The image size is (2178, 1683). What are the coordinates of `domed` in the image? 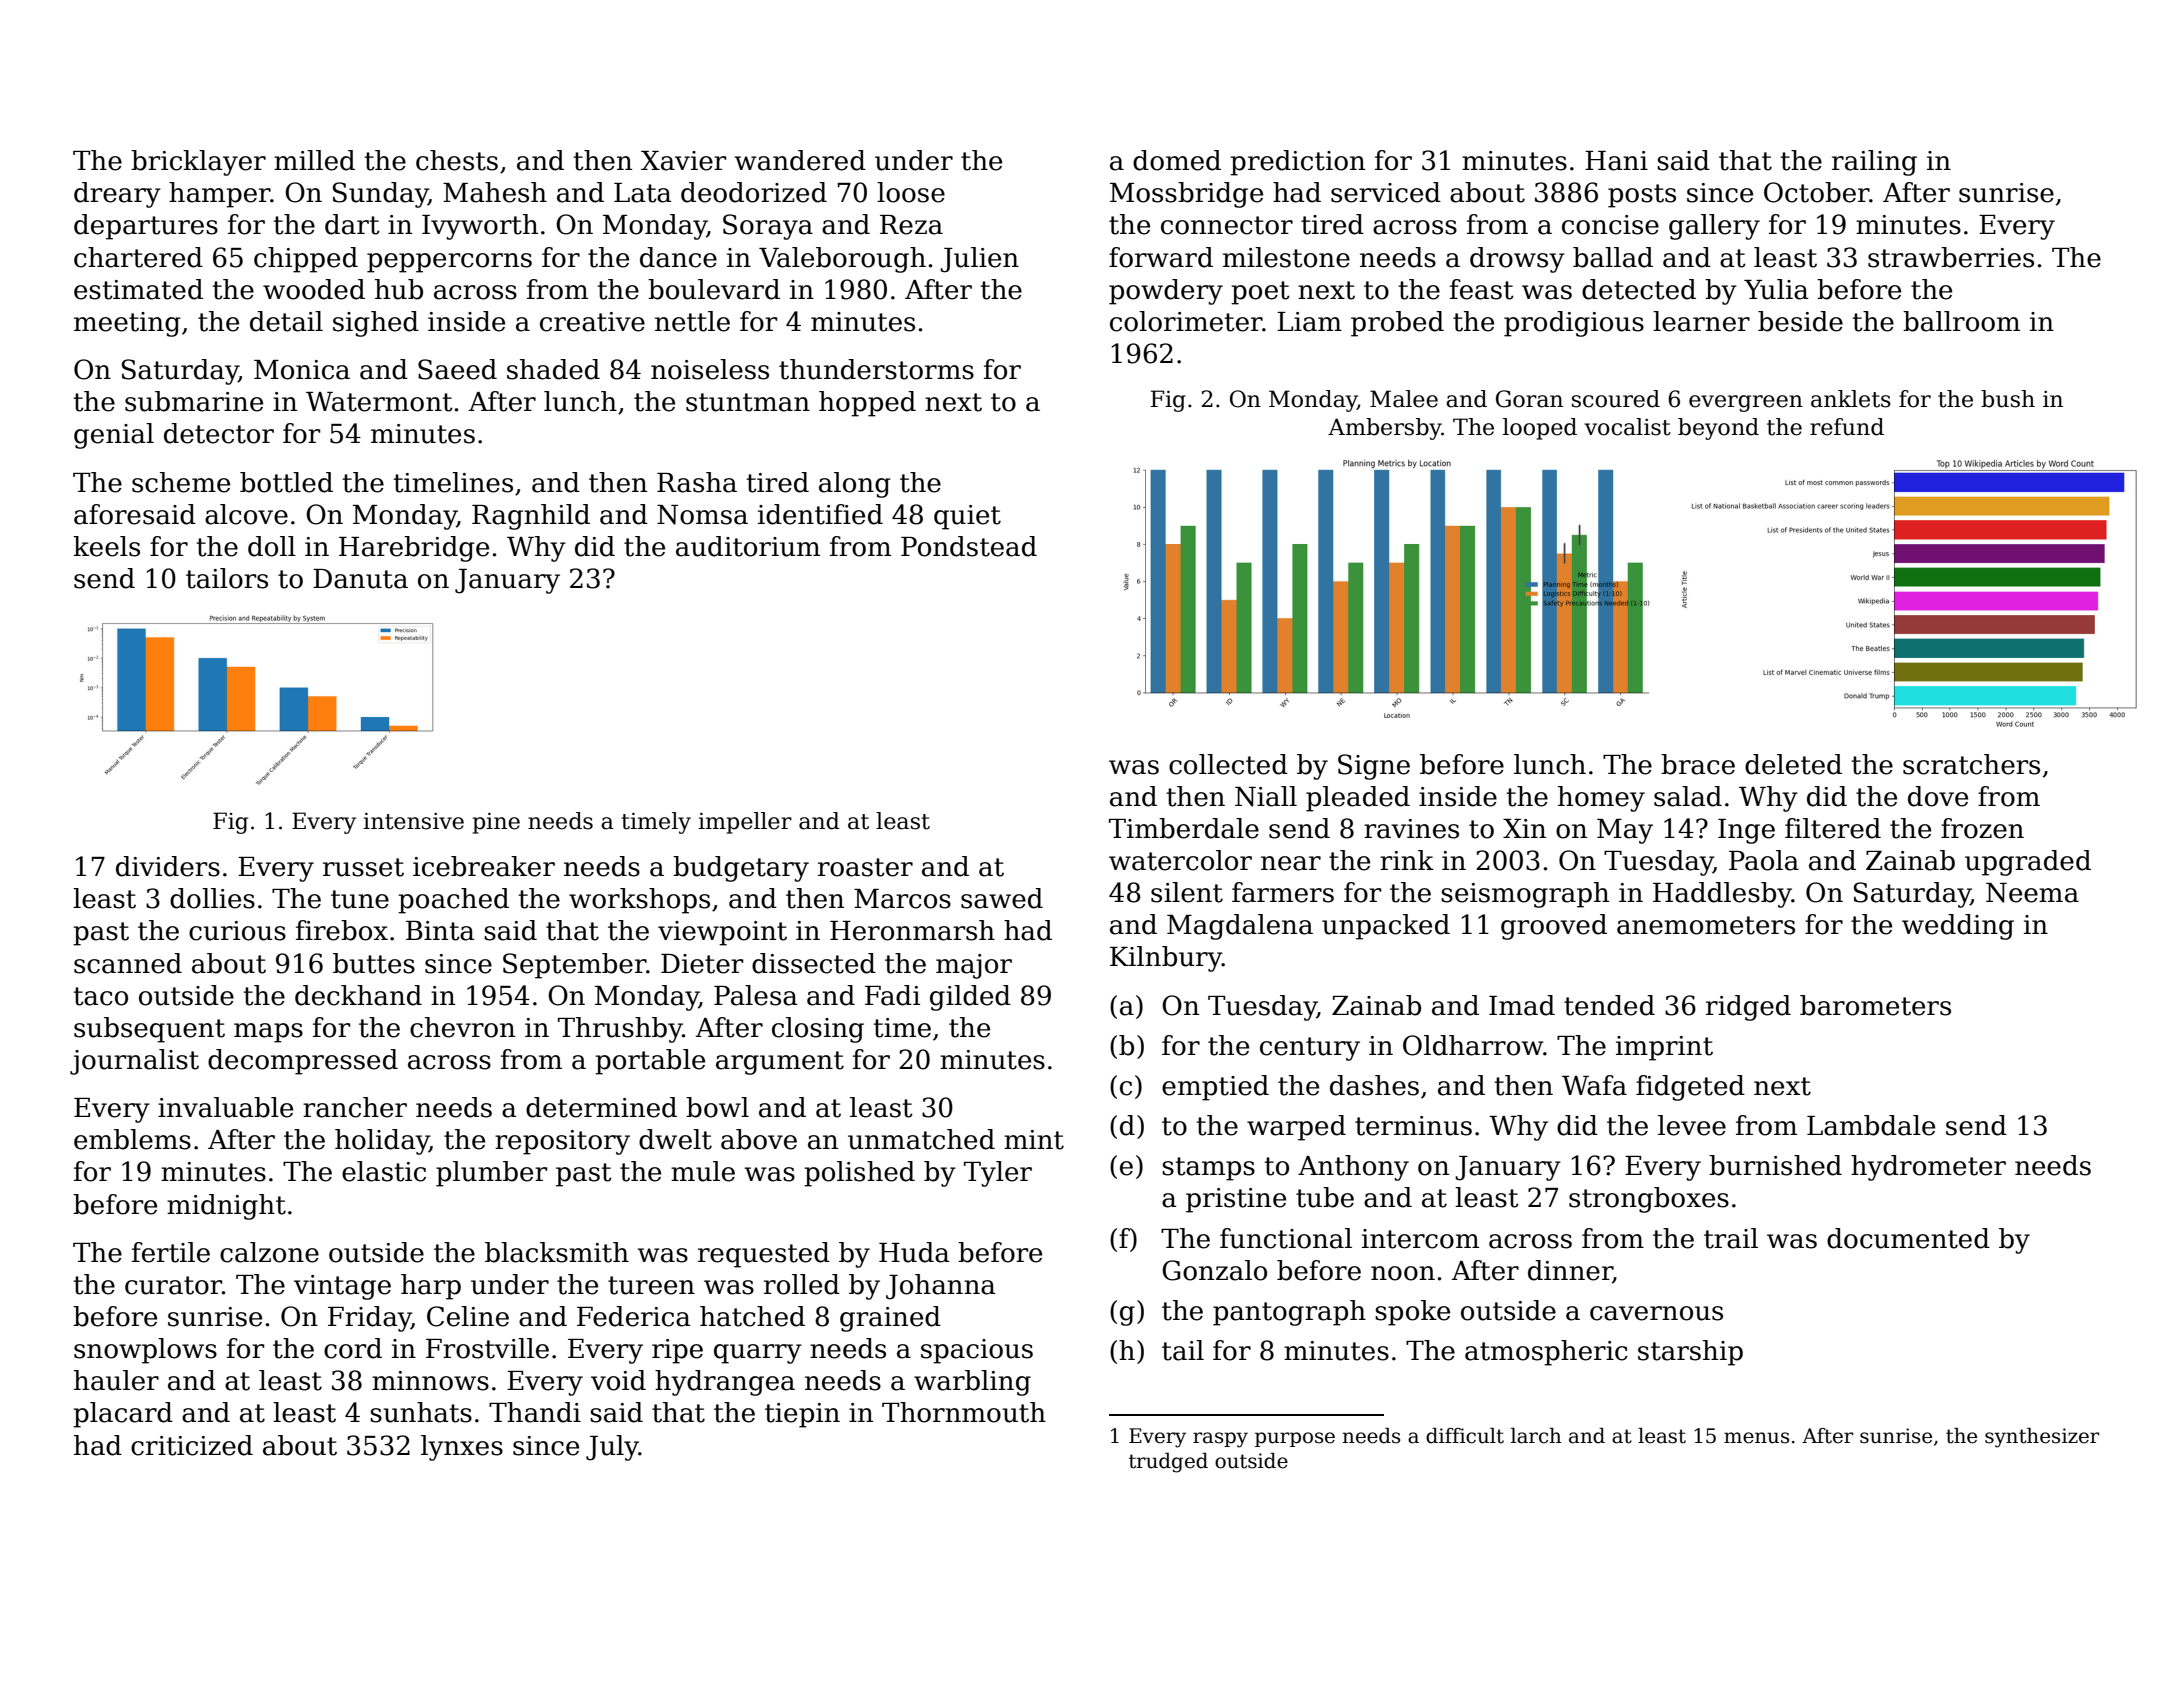 It's located at (1177, 160).
